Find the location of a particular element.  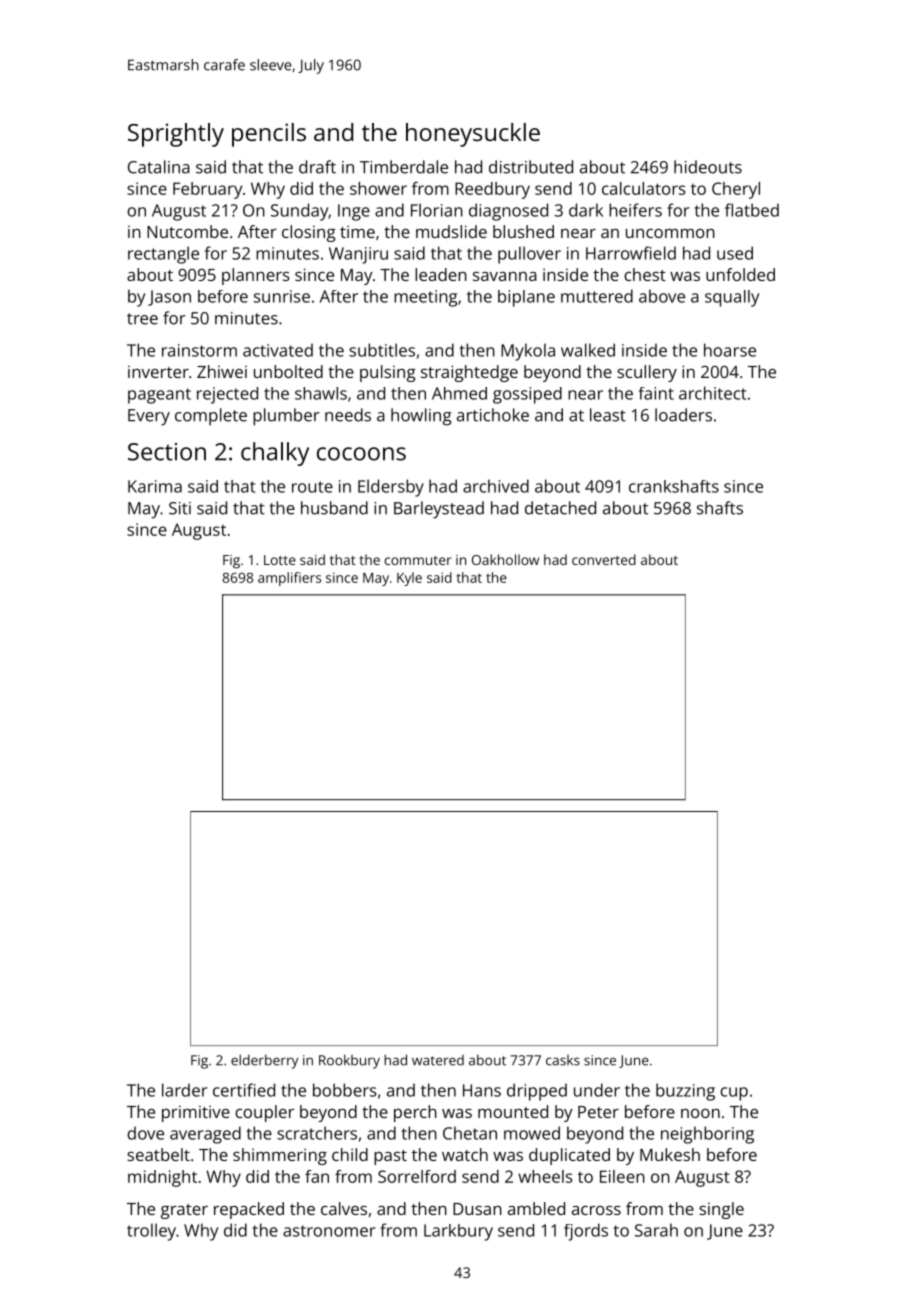

noon is located at coordinates (700, 1113).
